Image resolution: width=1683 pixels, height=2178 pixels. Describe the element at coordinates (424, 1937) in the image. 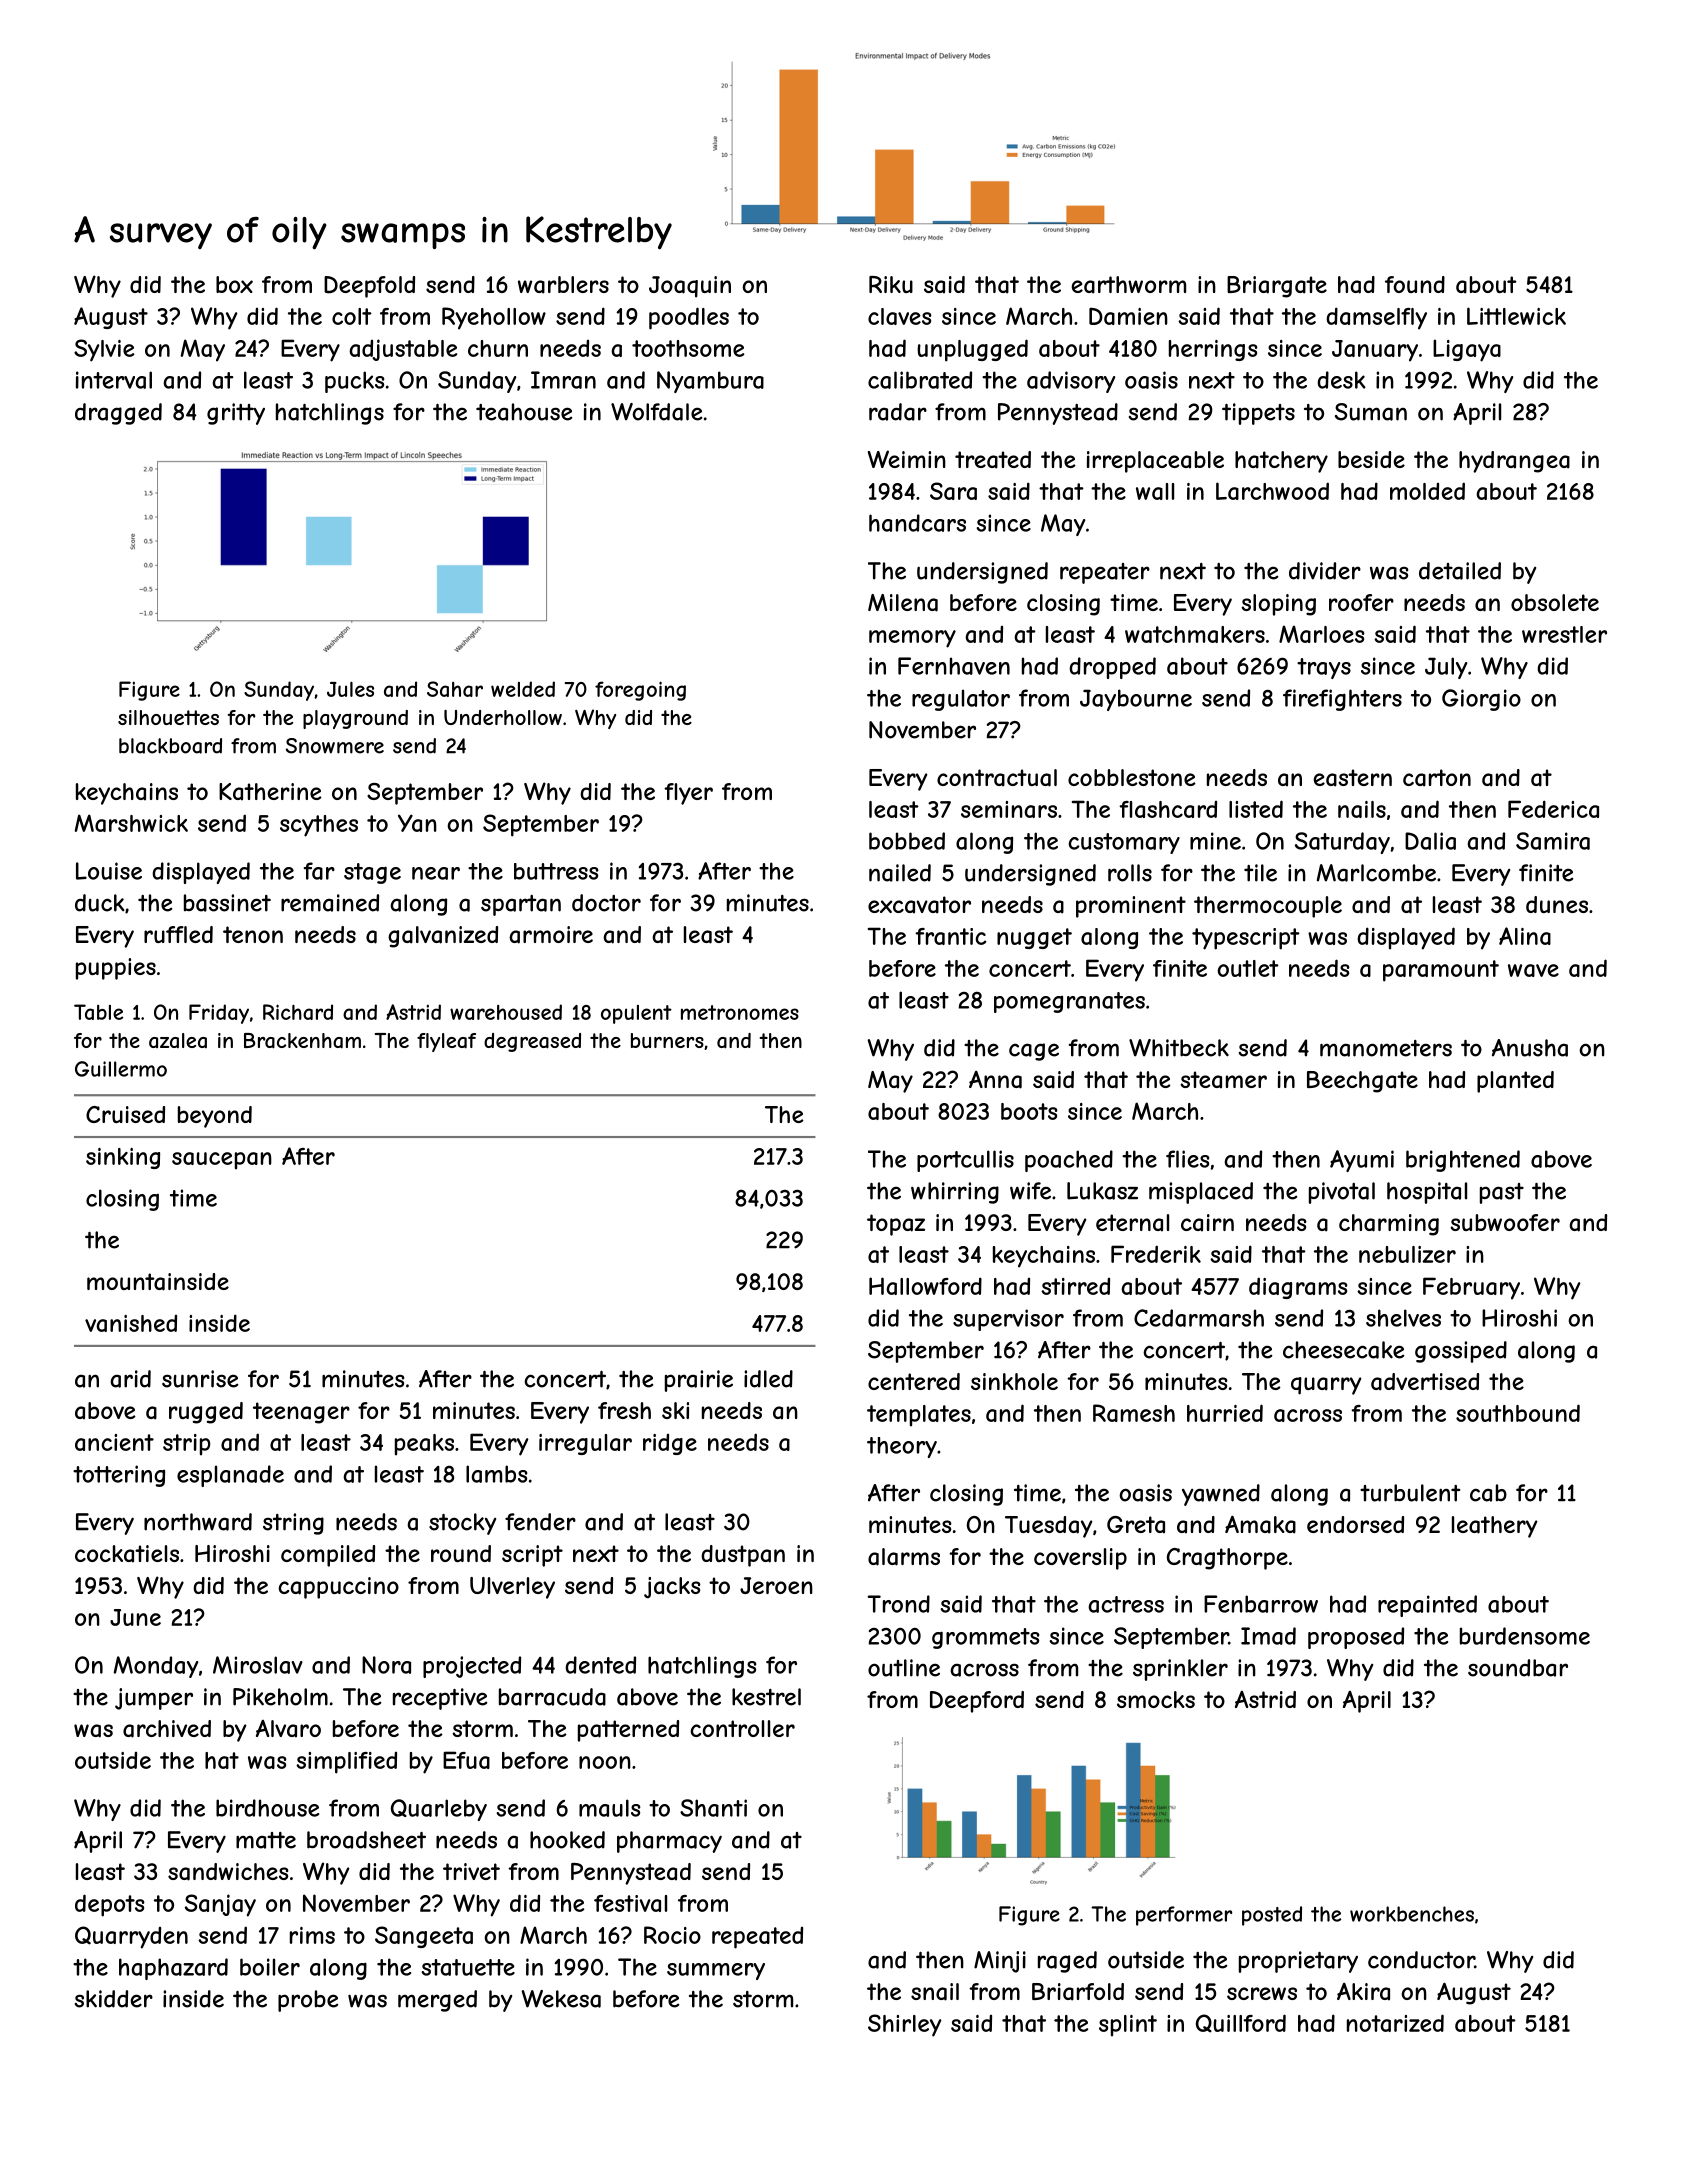

I see `Sangeeta` at that location.
